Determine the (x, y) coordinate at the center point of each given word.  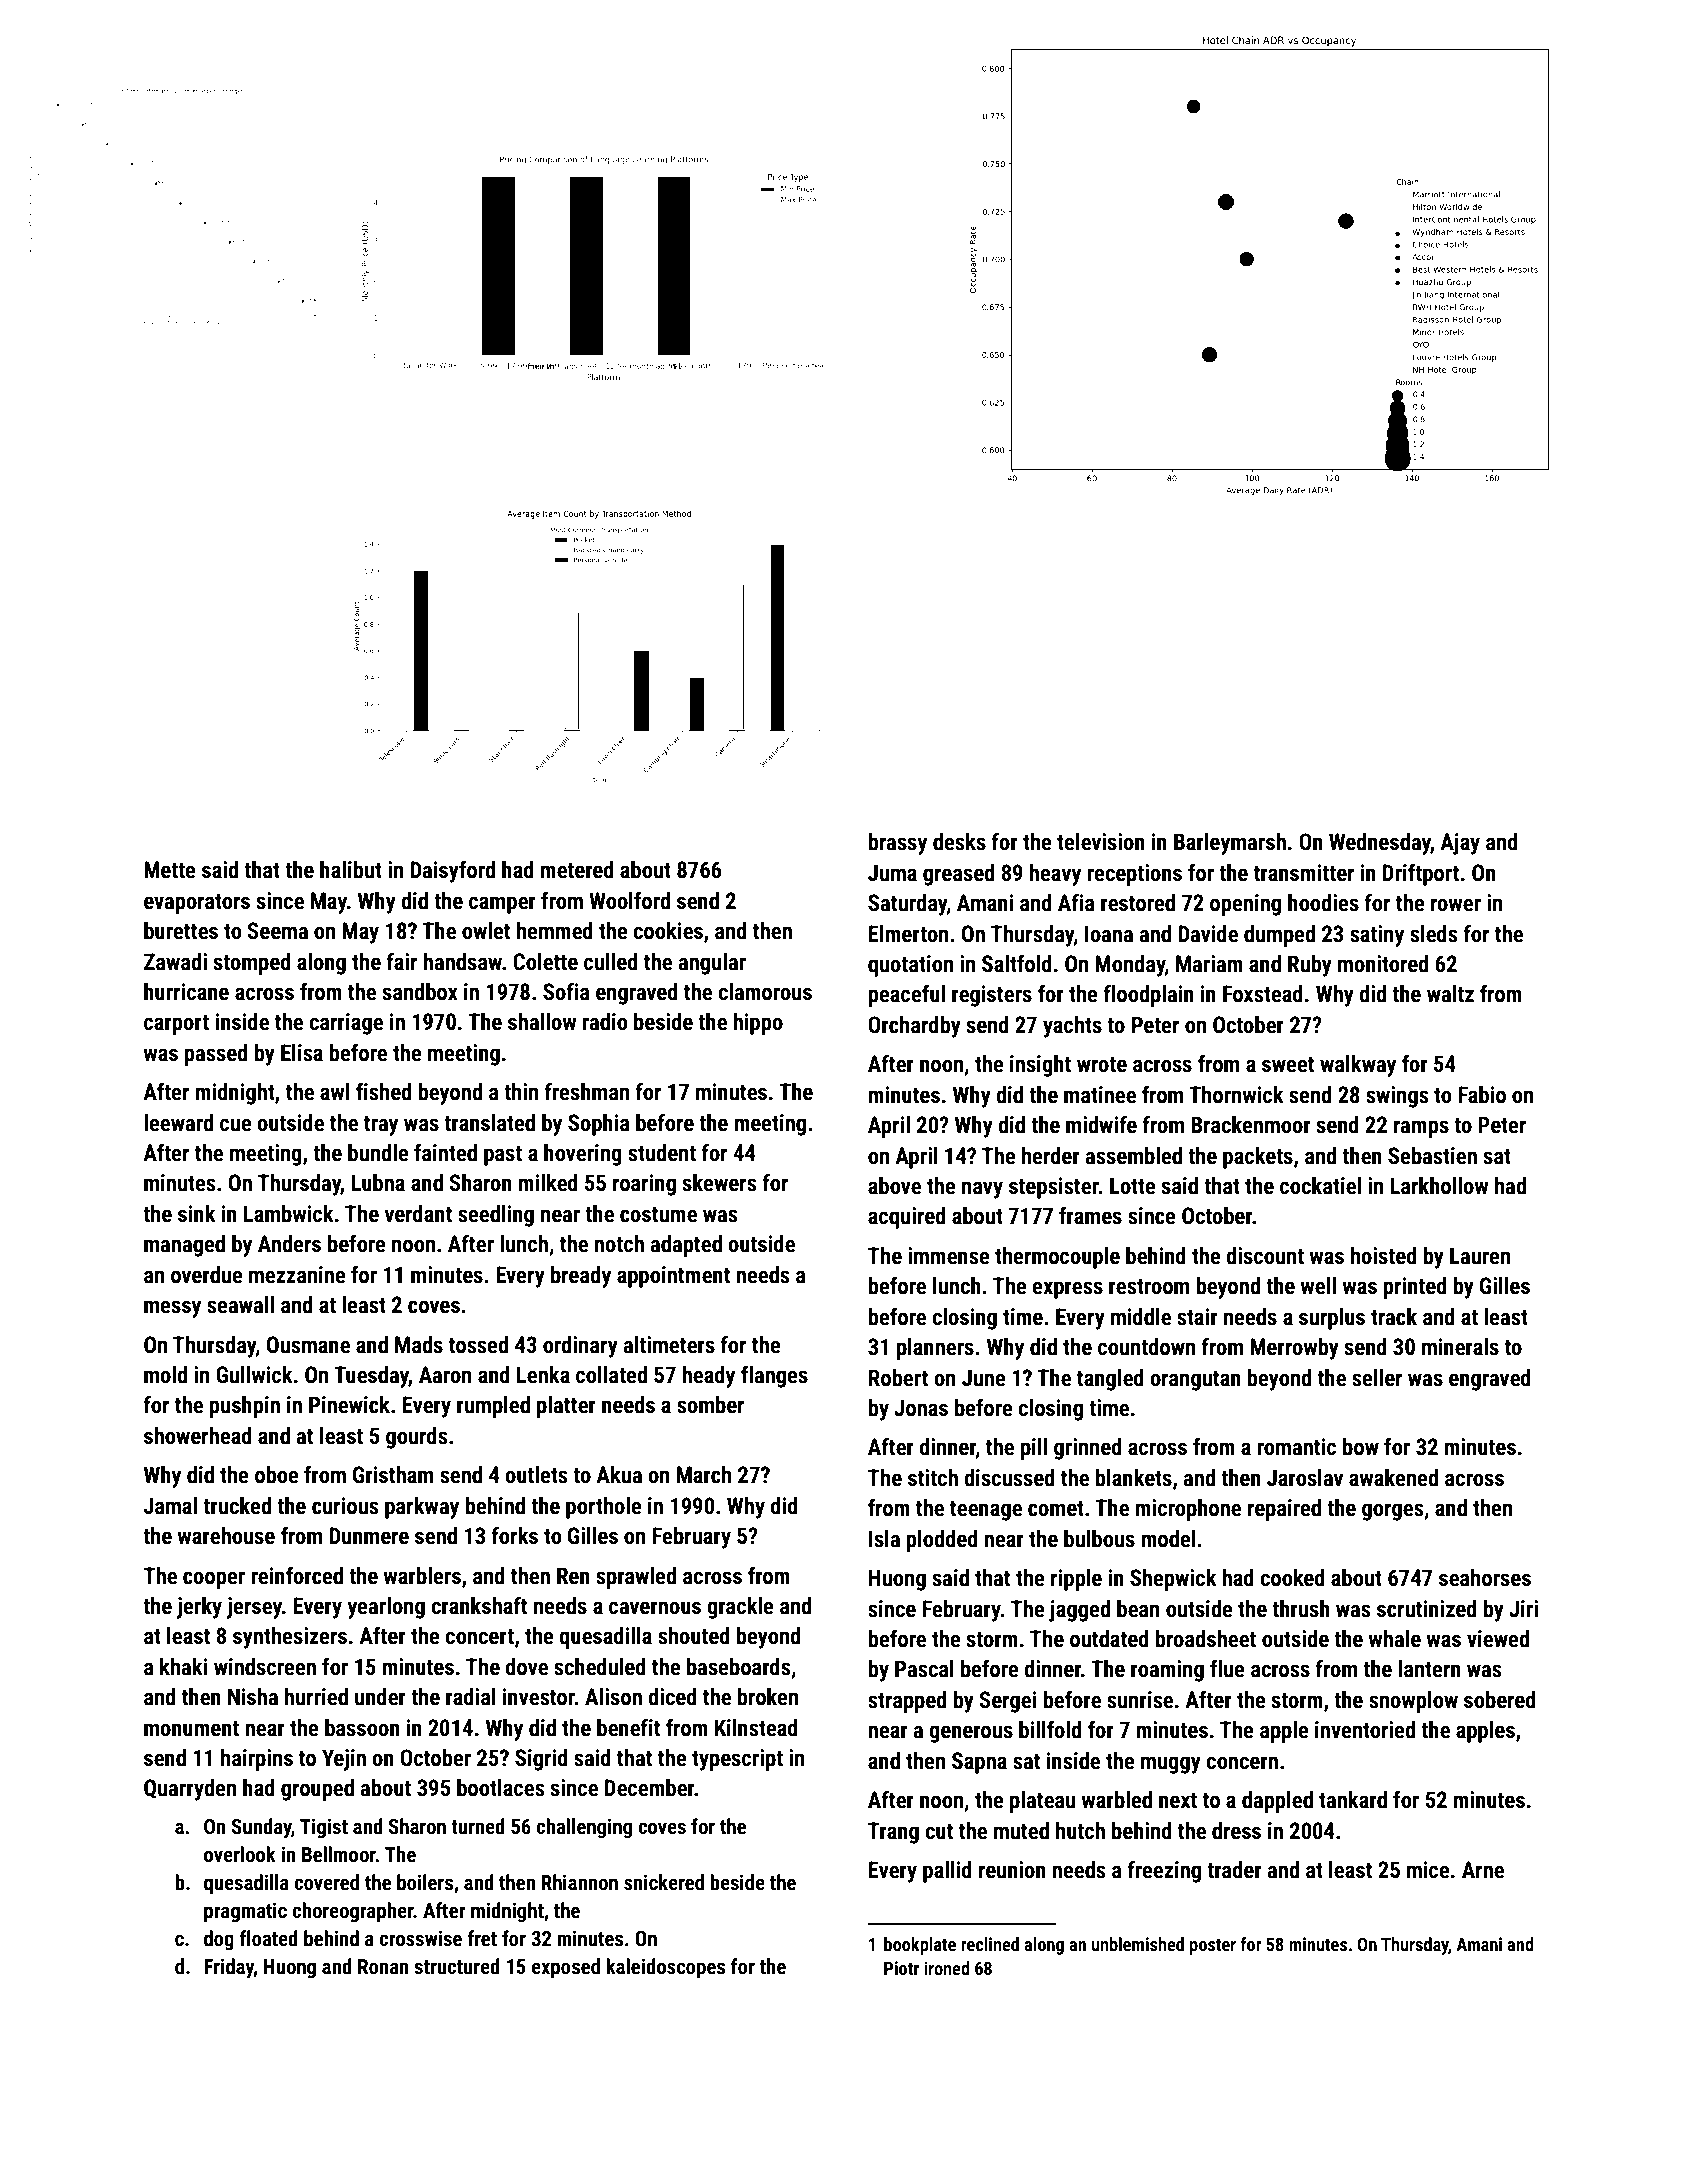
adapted (686, 1246)
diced (672, 1697)
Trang (893, 1833)
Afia (1076, 902)
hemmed (555, 931)
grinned (1088, 1449)
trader (1234, 1870)
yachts (1072, 1027)
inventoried (1365, 1730)
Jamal (170, 1506)
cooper (214, 1580)
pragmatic (245, 1912)
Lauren (1480, 1256)
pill (1034, 1449)
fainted (445, 1152)
